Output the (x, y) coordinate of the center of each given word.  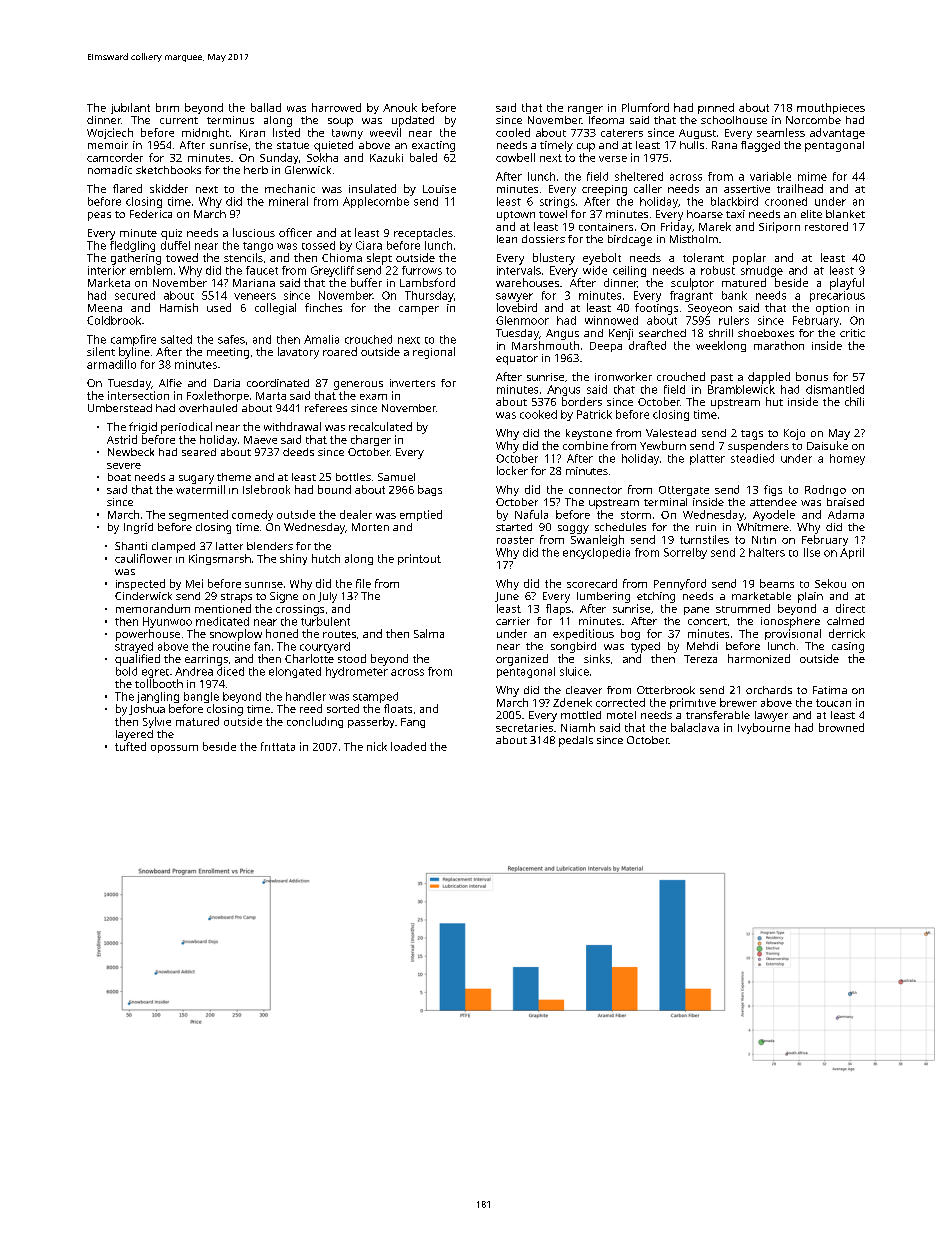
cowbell (515, 157)
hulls (692, 145)
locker (512, 470)
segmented (198, 515)
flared (127, 188)
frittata (278, 746)
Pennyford (680, 584)
